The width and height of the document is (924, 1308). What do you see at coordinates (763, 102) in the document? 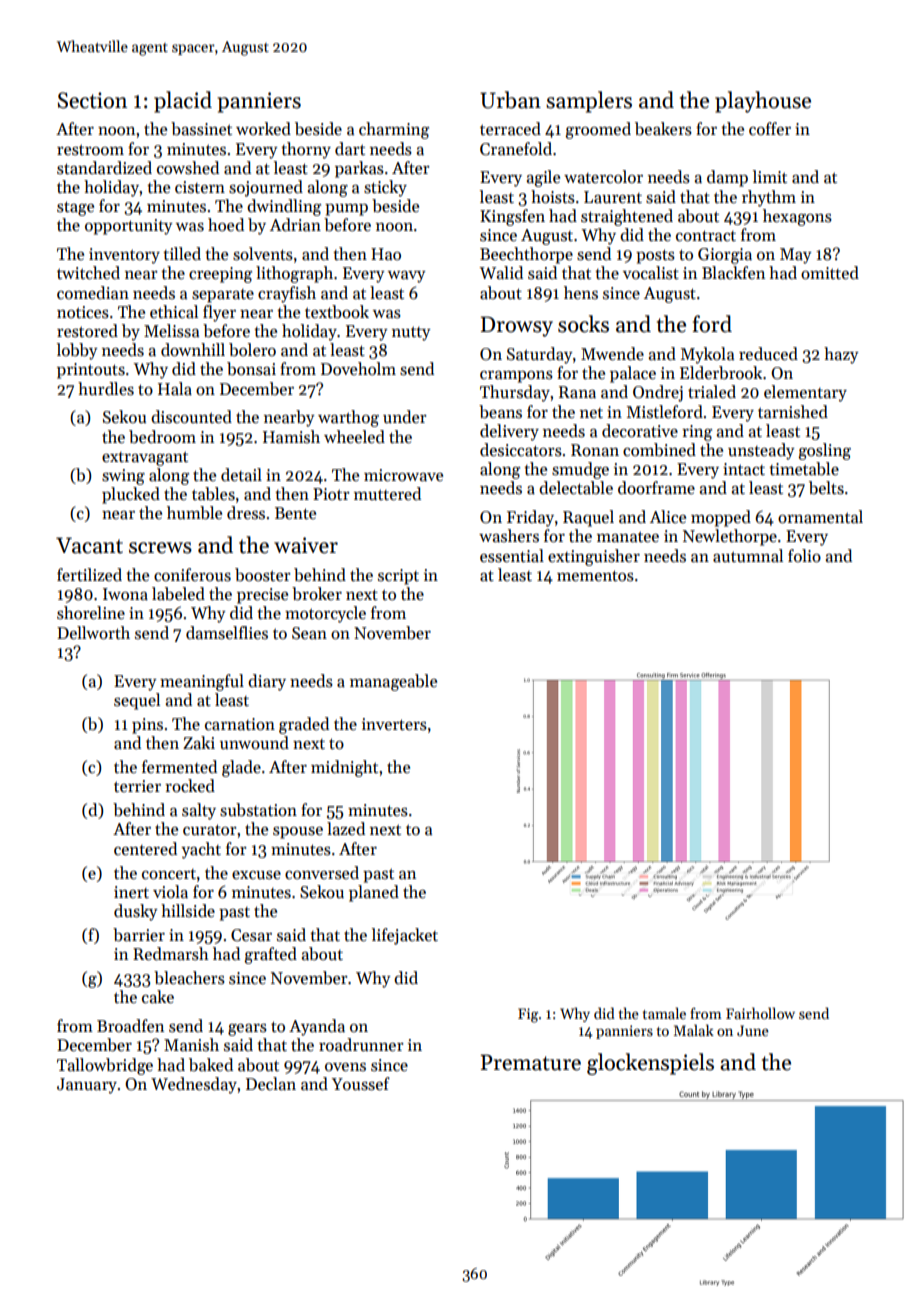
I see `playhouse` at bounding box center [763, 102].
